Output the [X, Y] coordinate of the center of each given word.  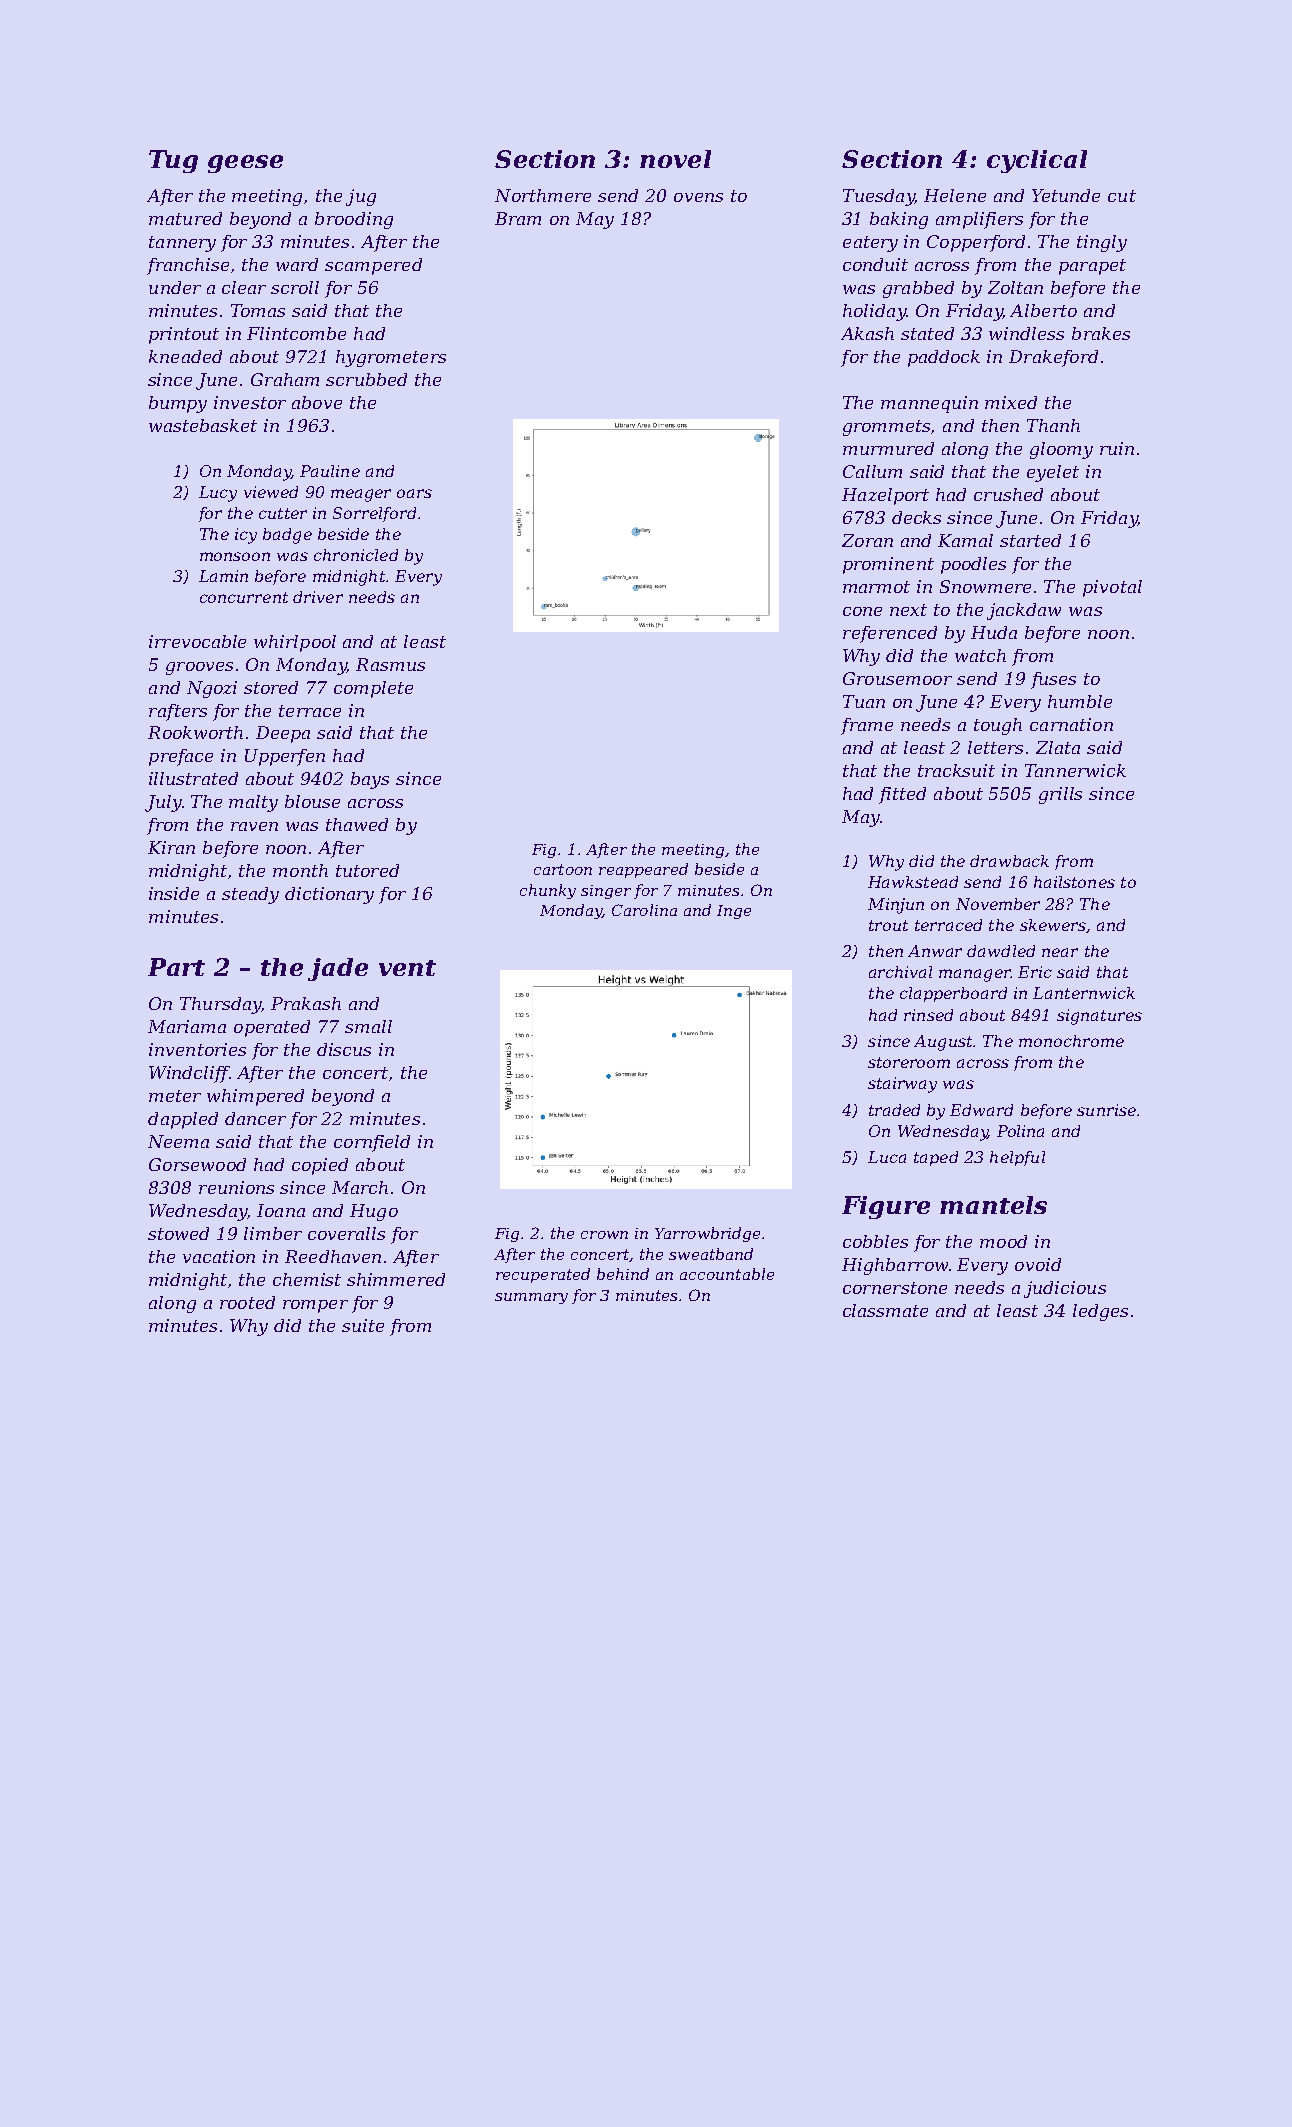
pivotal [1112, 588]
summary [531, 1298]
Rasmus [390, 664]
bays [370, 780]
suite [363, 1325]
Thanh [1053, 425]
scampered [373, 266]
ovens [698, 197]
